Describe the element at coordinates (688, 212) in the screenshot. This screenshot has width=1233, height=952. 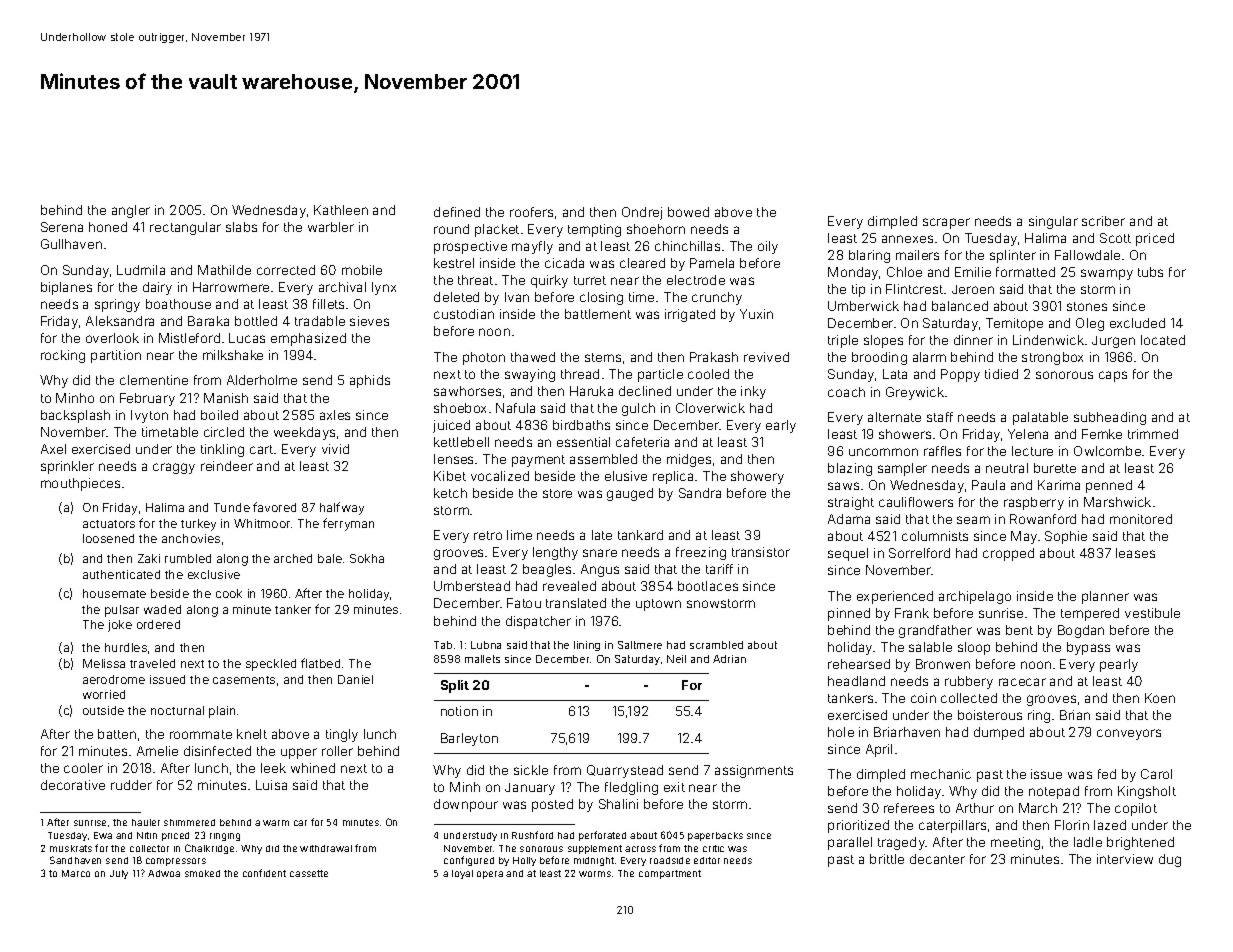
I see `bowed` at that location.
